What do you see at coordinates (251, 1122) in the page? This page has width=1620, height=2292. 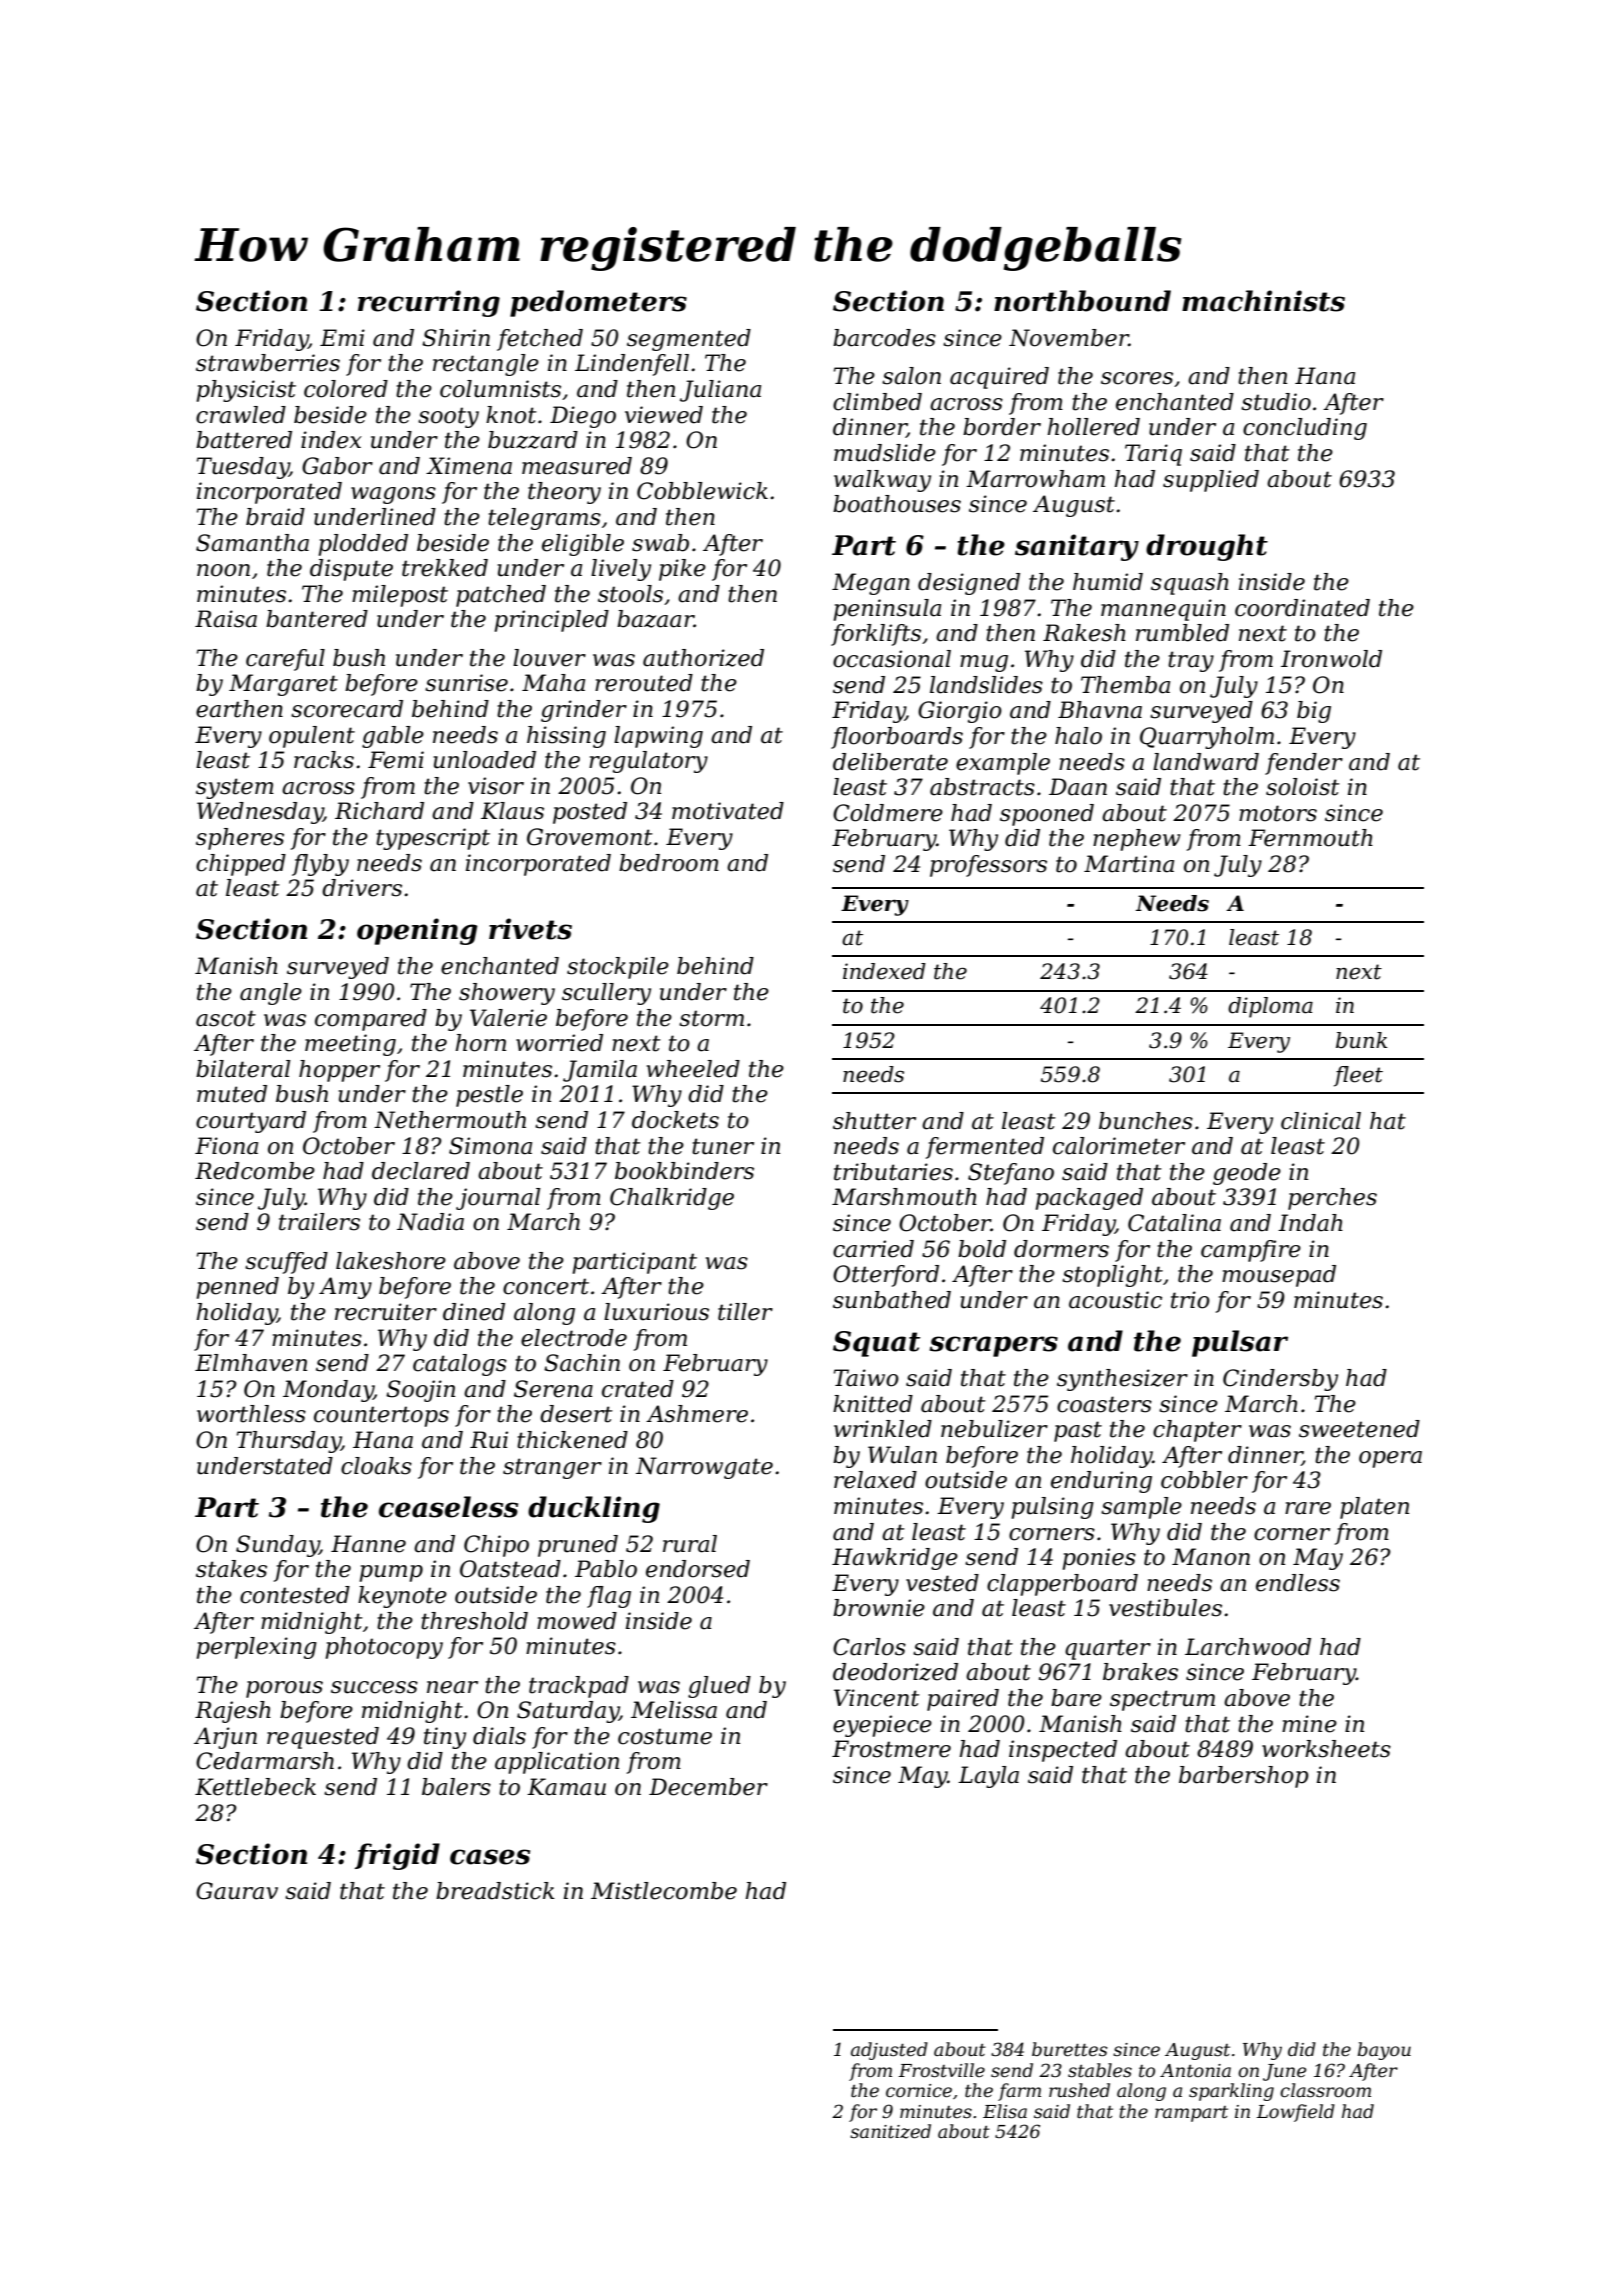 I see `courtyard` at bounding box center [251, 1122].
